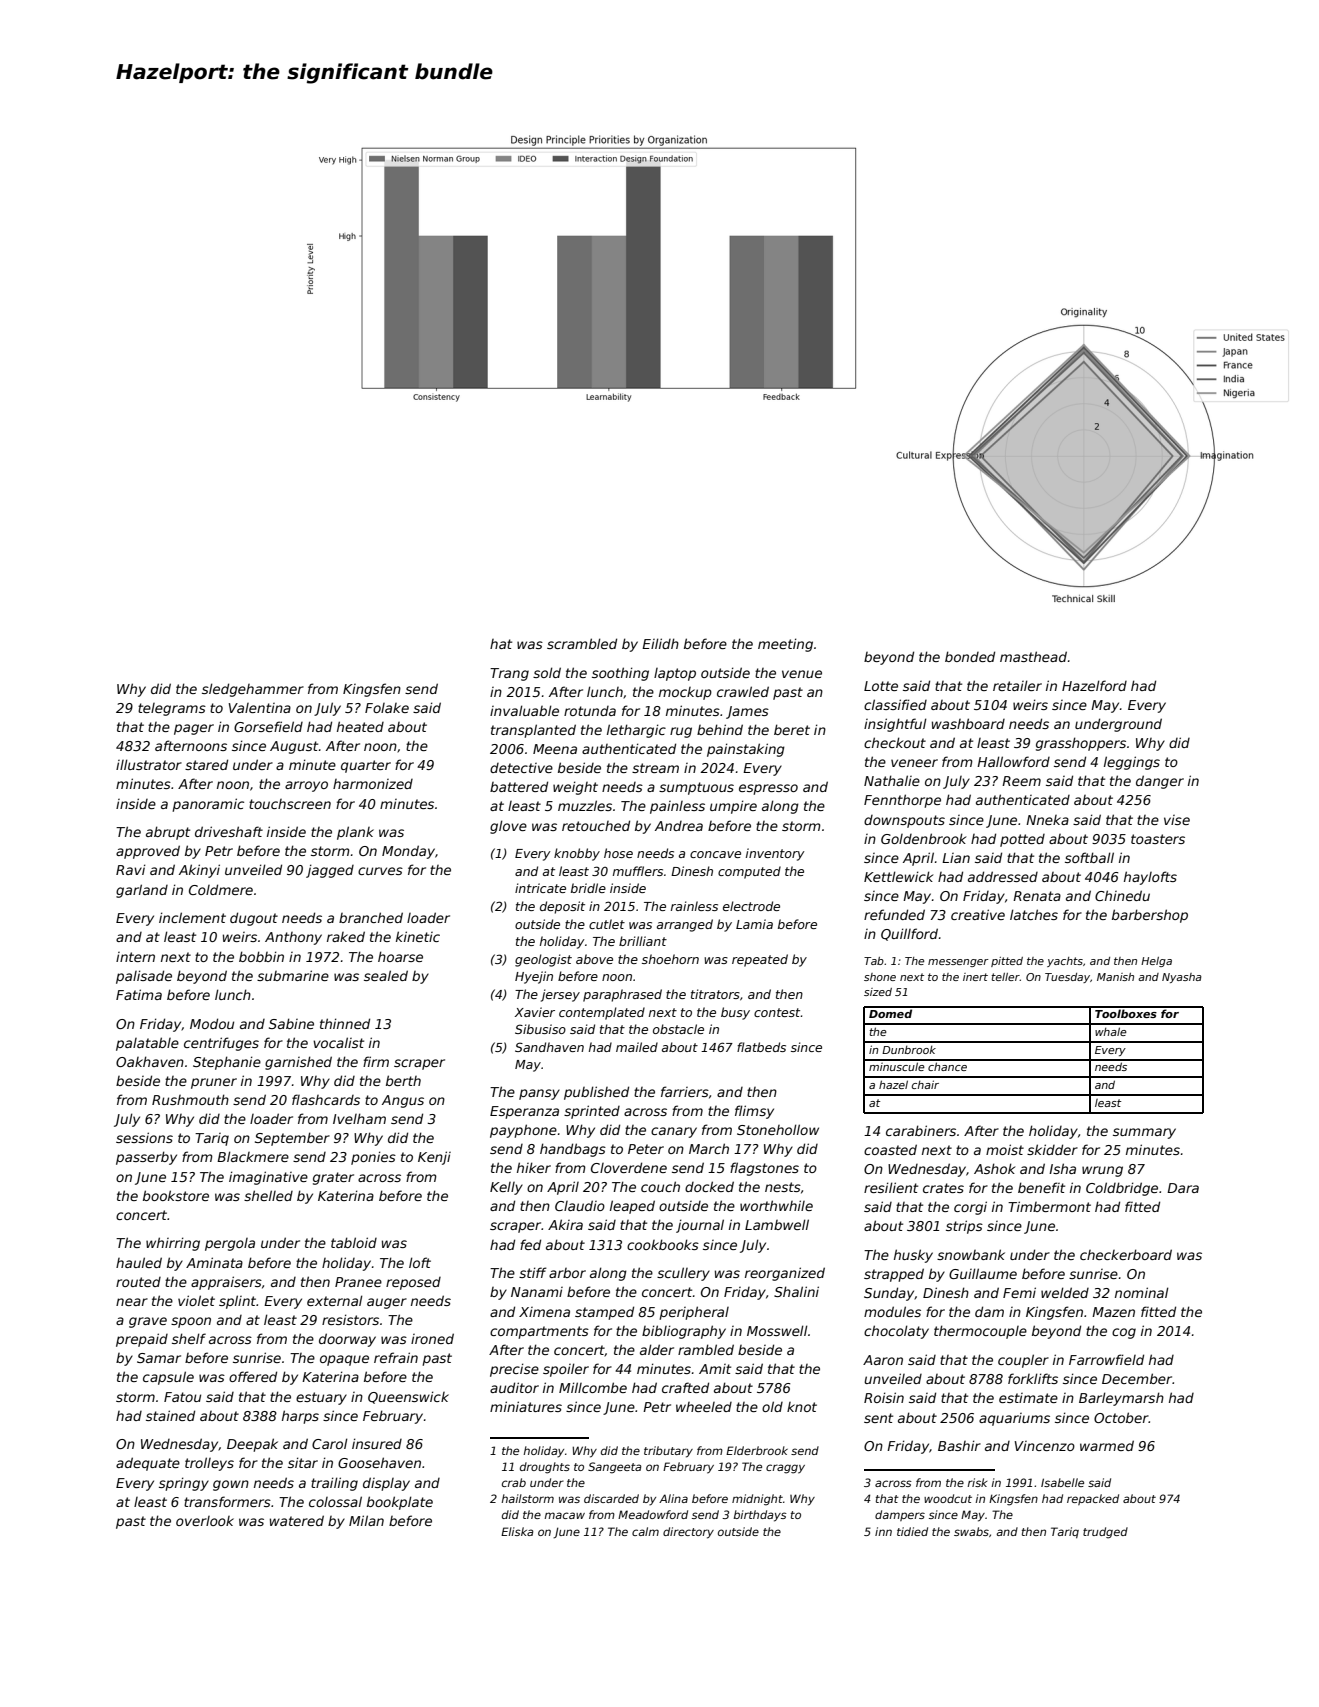 Image resolution: width=1319 pixels, height=1707 pixels. I want to click on whirring, so click(173, 1244).
